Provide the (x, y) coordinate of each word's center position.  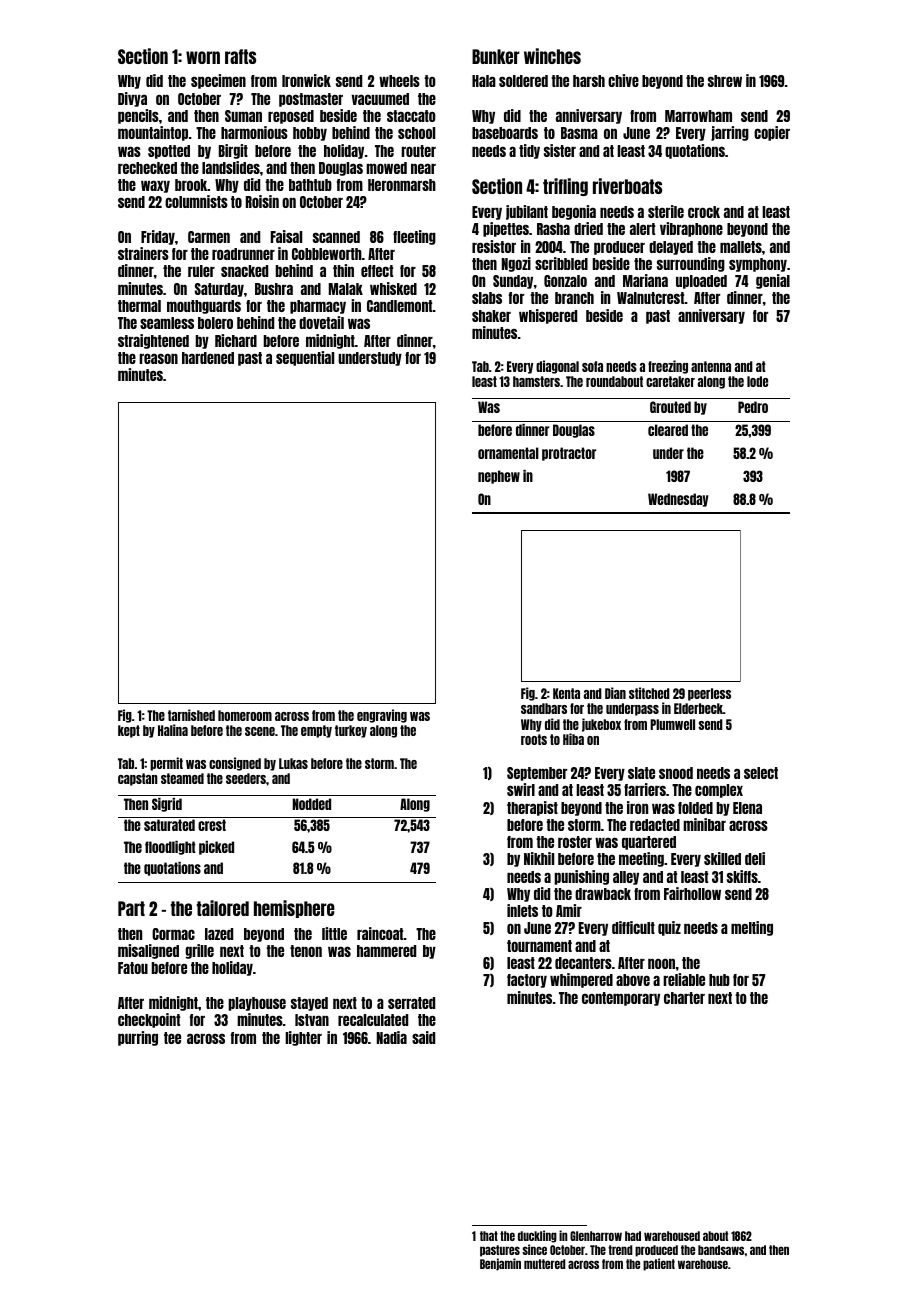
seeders (246, 778)
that (489, 1236)
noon (661, 964)
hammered (386, 951)
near (423, 168)
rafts (240, 56)
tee (172, 1038)
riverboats (627, 186)
